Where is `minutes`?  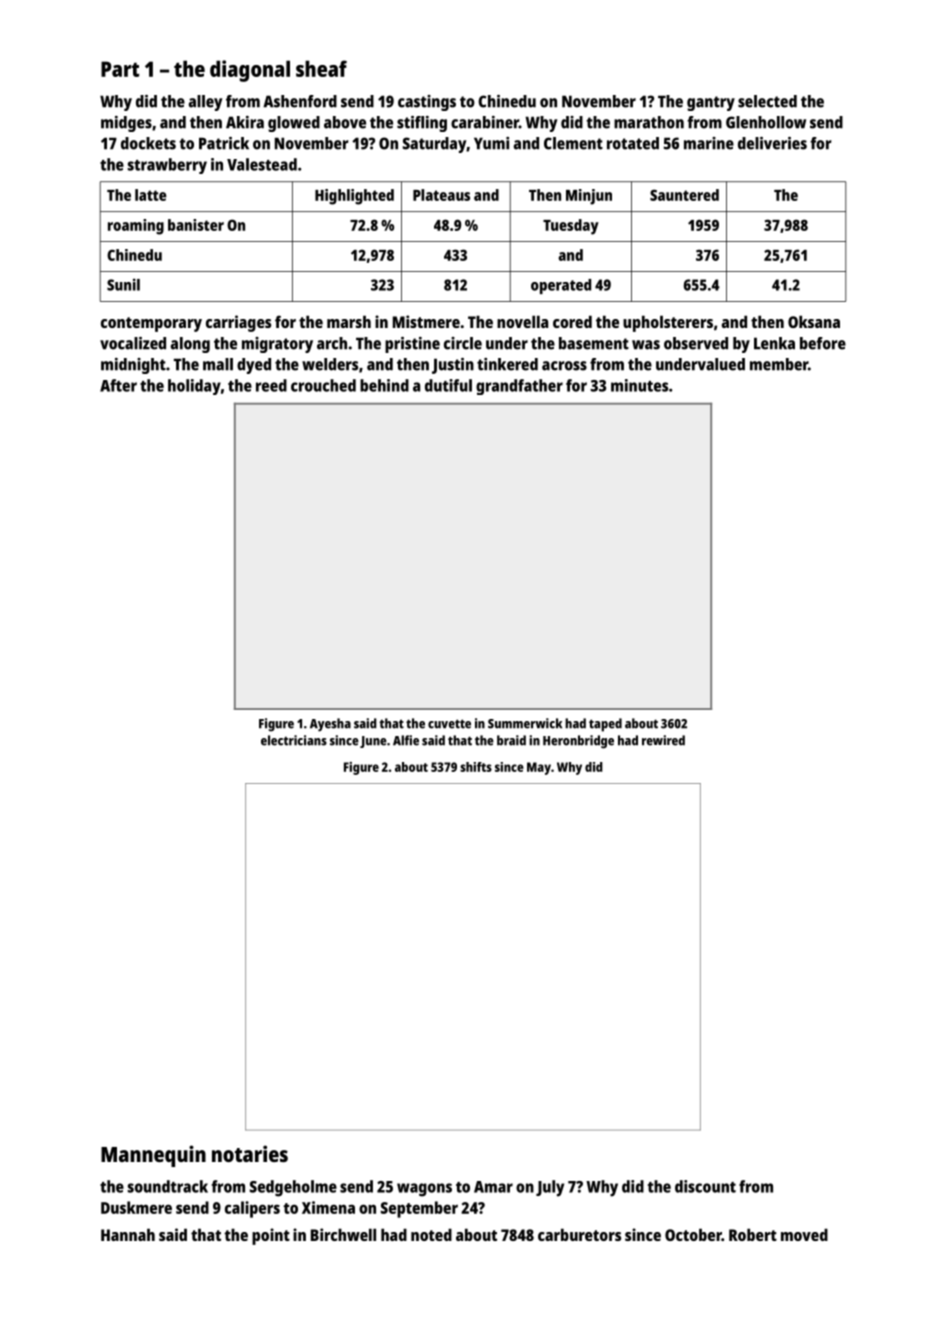 minutes is located at coordinates (639, 385).
